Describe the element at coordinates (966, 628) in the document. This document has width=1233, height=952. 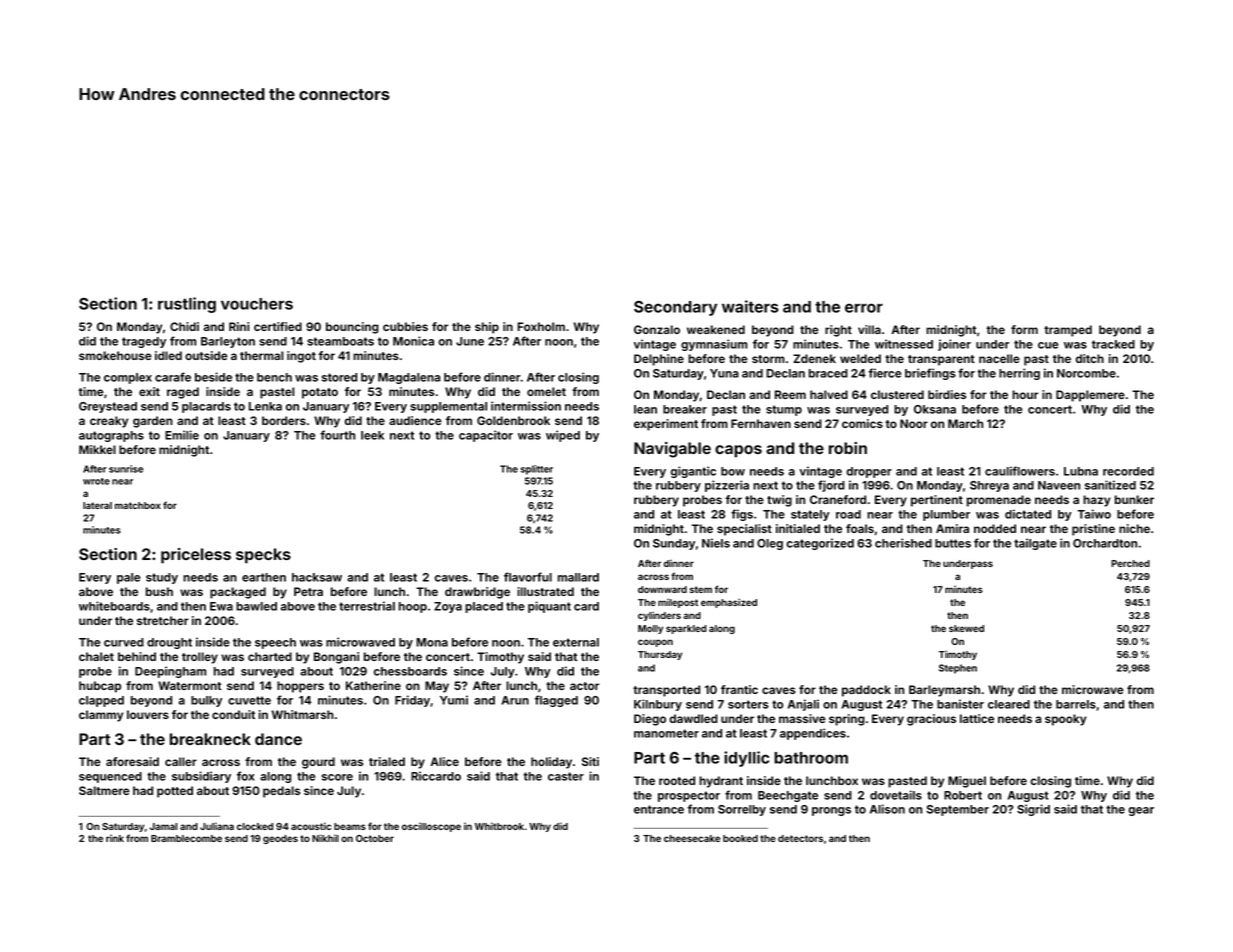
I see `skewed` at that location.
